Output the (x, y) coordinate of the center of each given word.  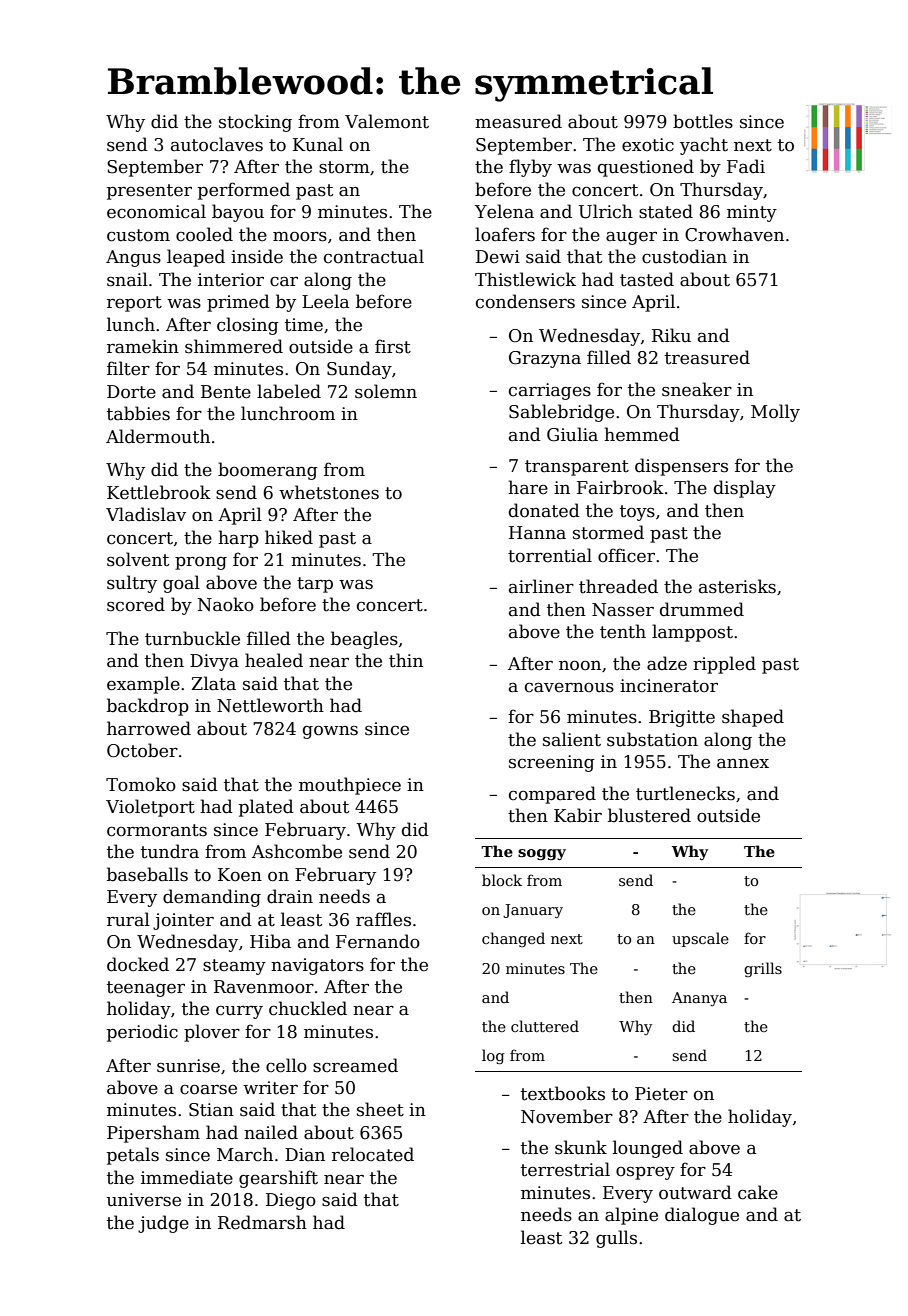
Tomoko (141, 784)
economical (156, 211)
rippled (724, 665)
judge (163, 1224)
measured (518, 121)
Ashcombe (297, 851)
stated (666, 211)
